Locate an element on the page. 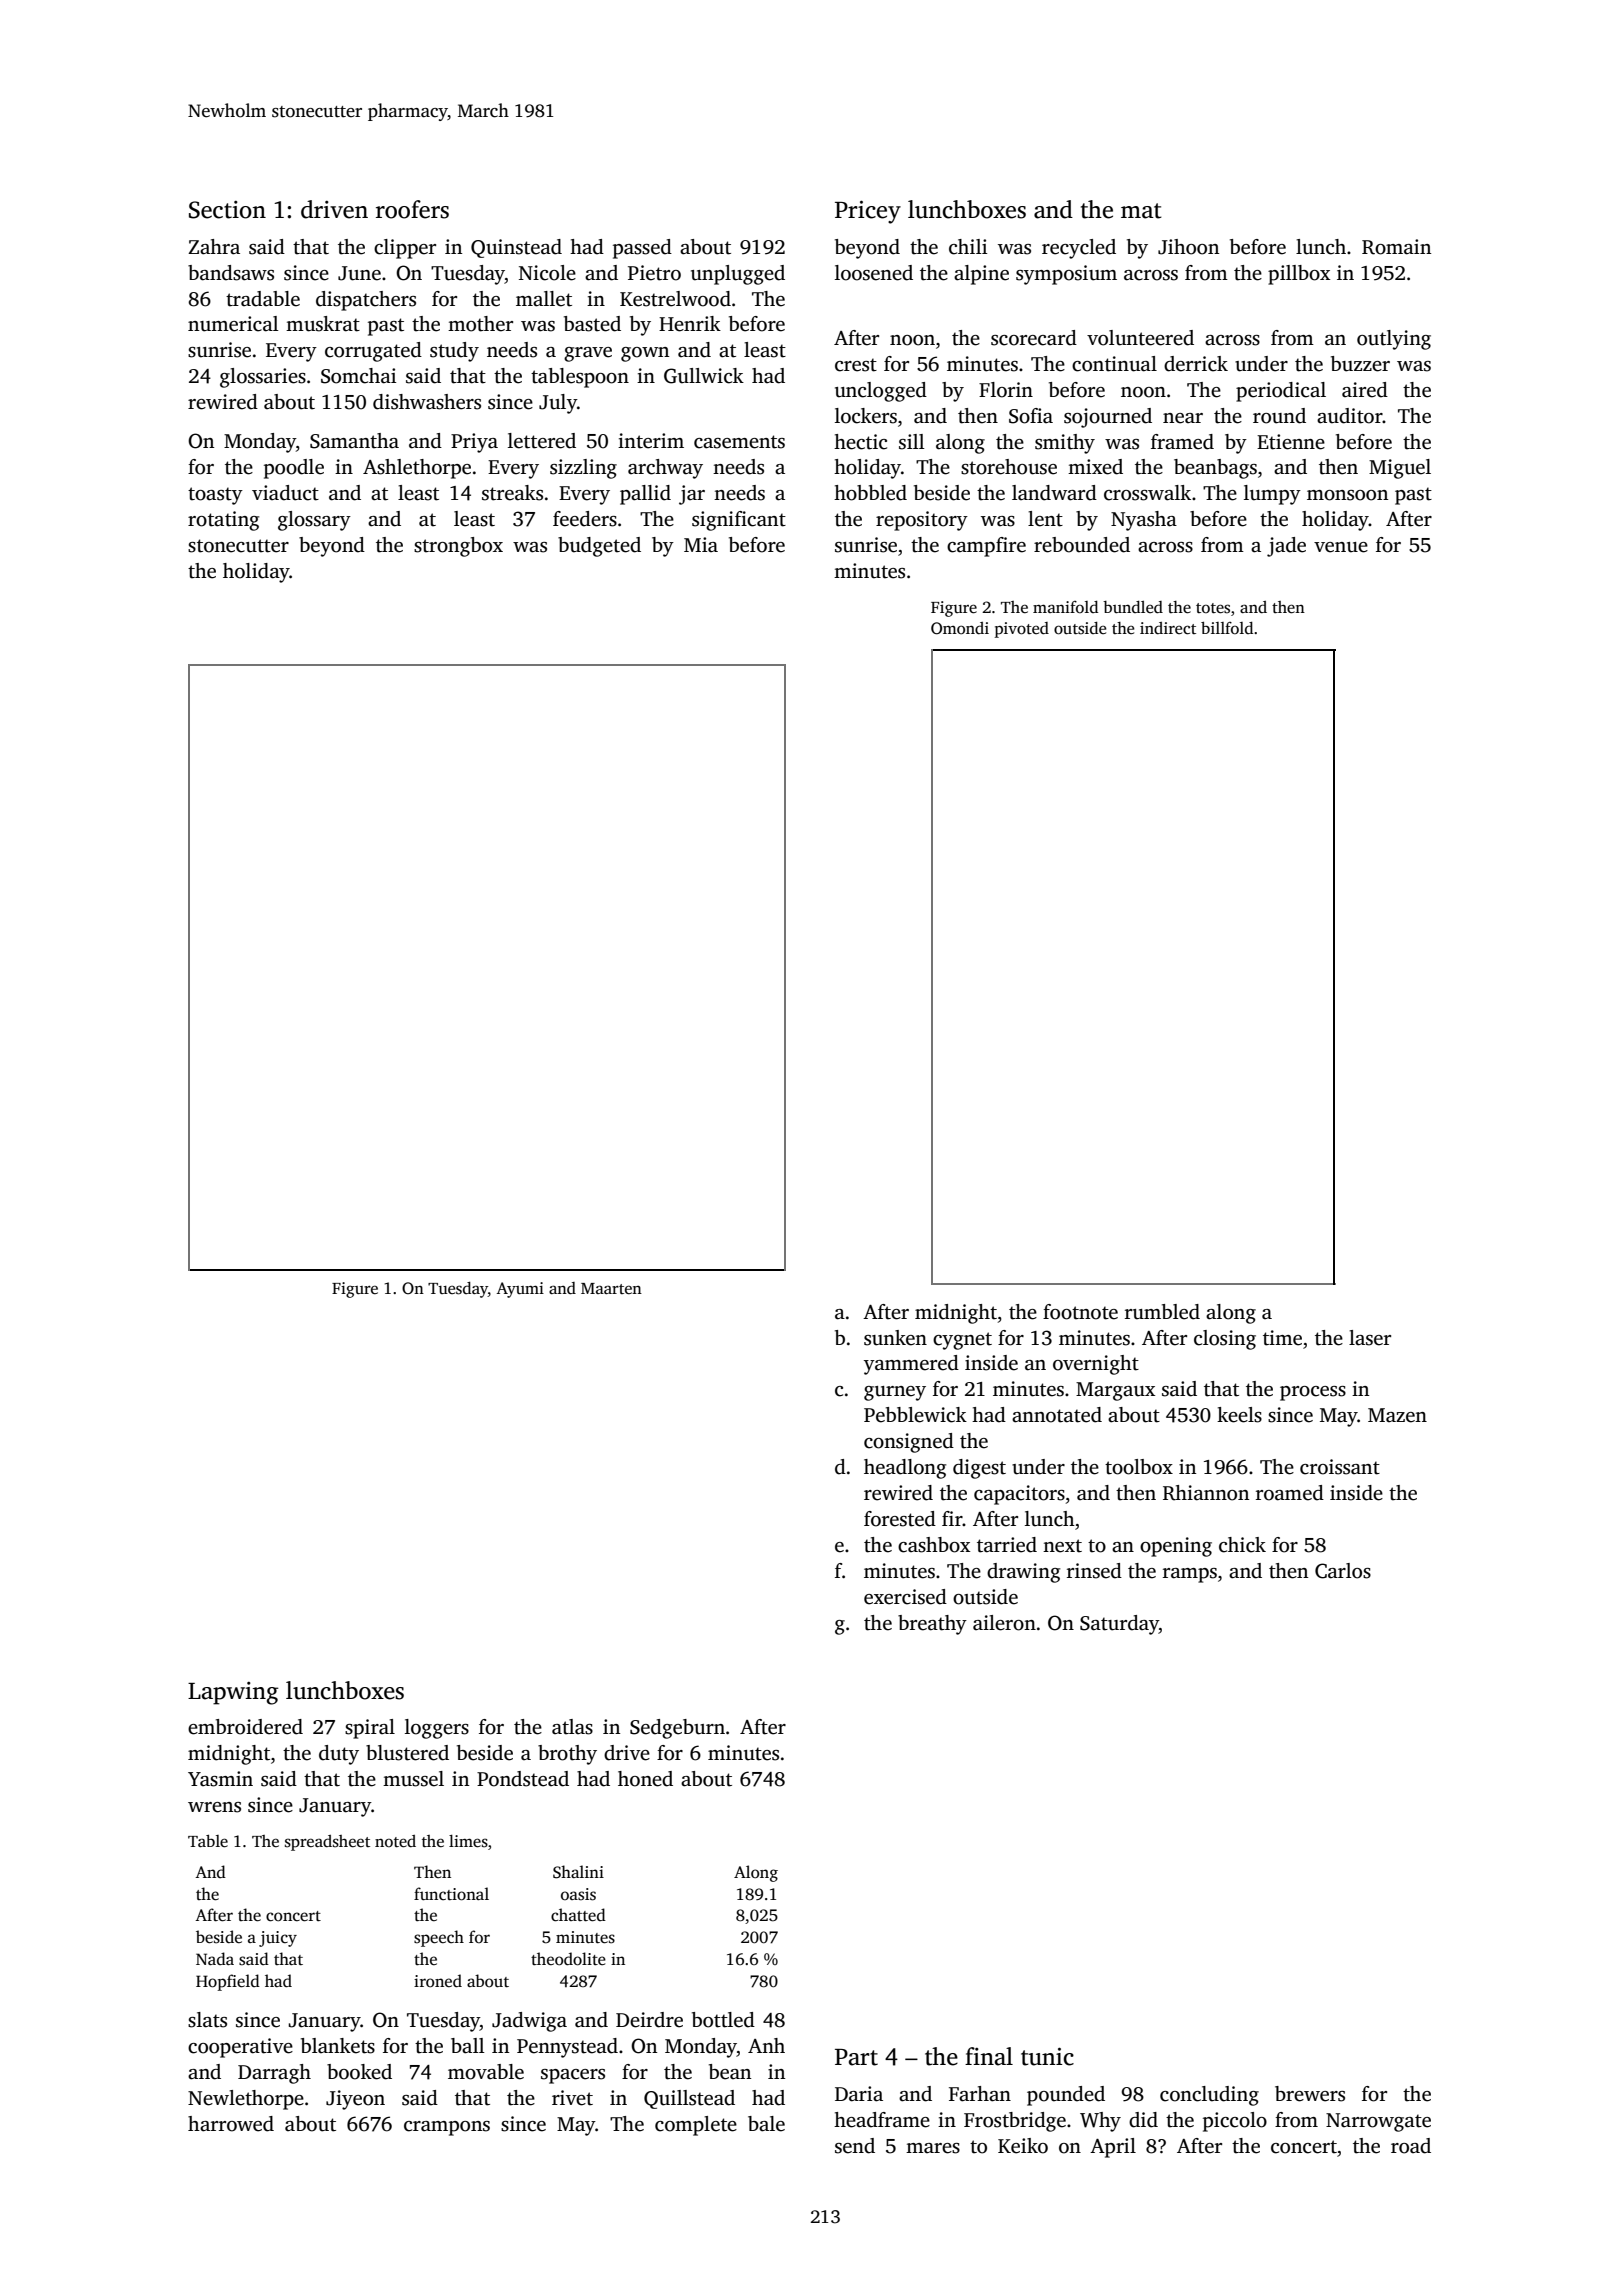  Keiko is located at coordinates (1023, 2146).
